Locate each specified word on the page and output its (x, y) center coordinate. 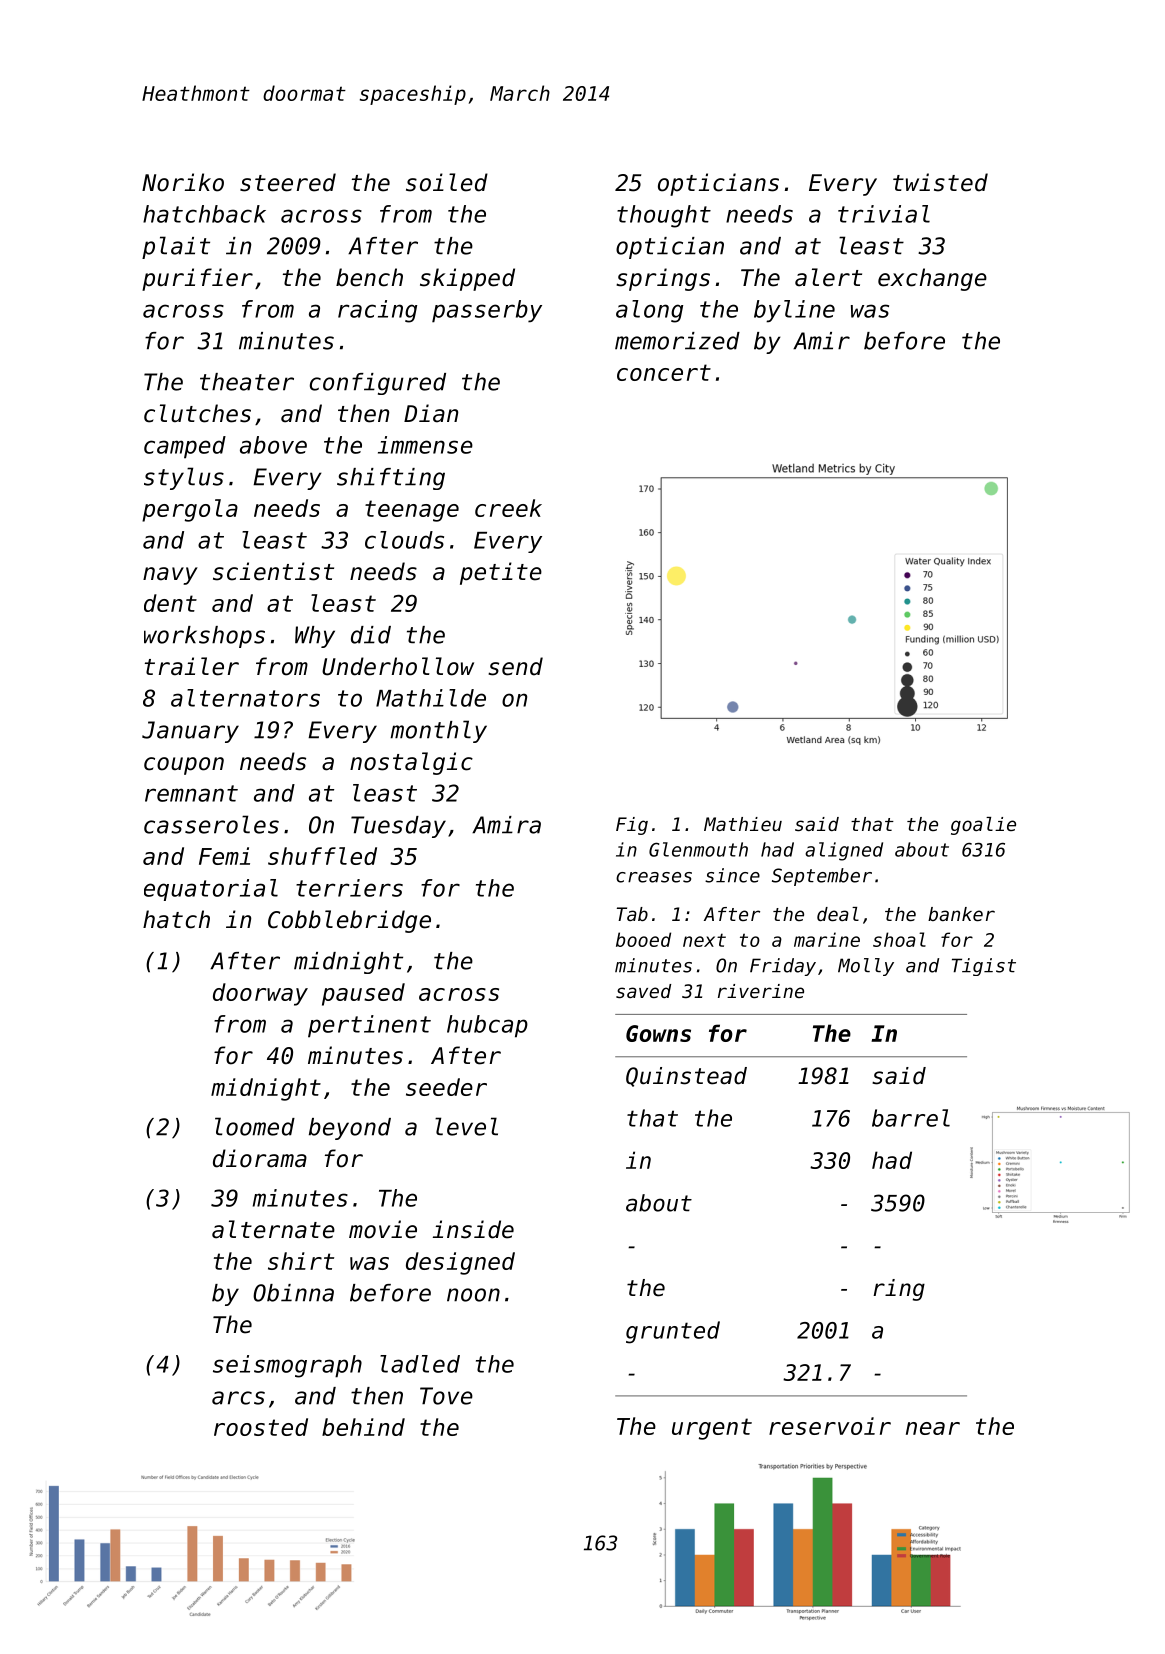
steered (288, 182)
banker (961, 914)
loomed (255, 1126)
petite (501, 573)
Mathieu (743, 824)
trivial (884, 214)
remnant (191, 793)
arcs (238, 1398)
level (466, 1126)
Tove (446, 1396)
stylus (184, 478)
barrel (911, 1118)
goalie (983, 826)
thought (664, 216)
